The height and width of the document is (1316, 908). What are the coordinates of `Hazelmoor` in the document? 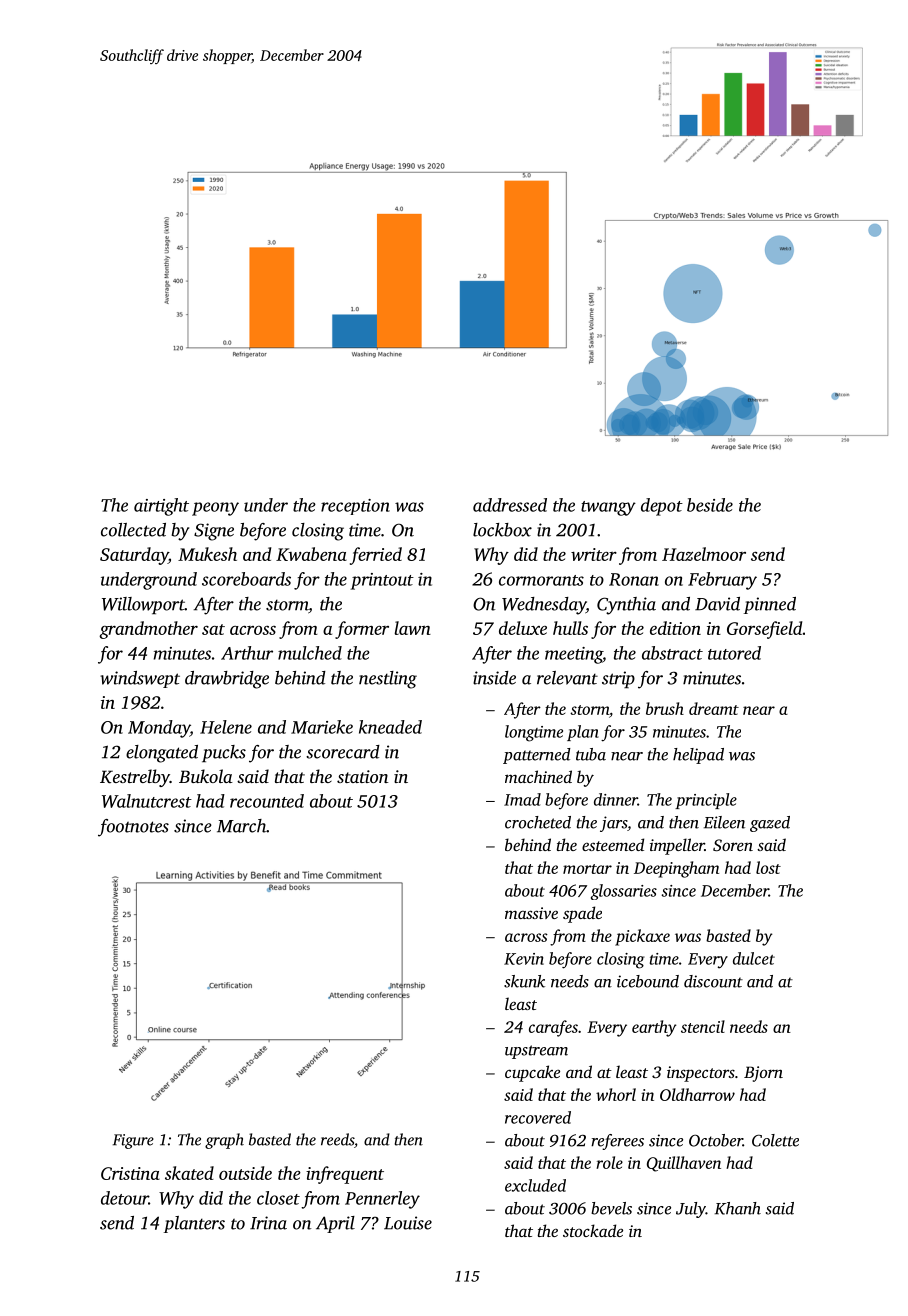 It's located at (704, 554).
